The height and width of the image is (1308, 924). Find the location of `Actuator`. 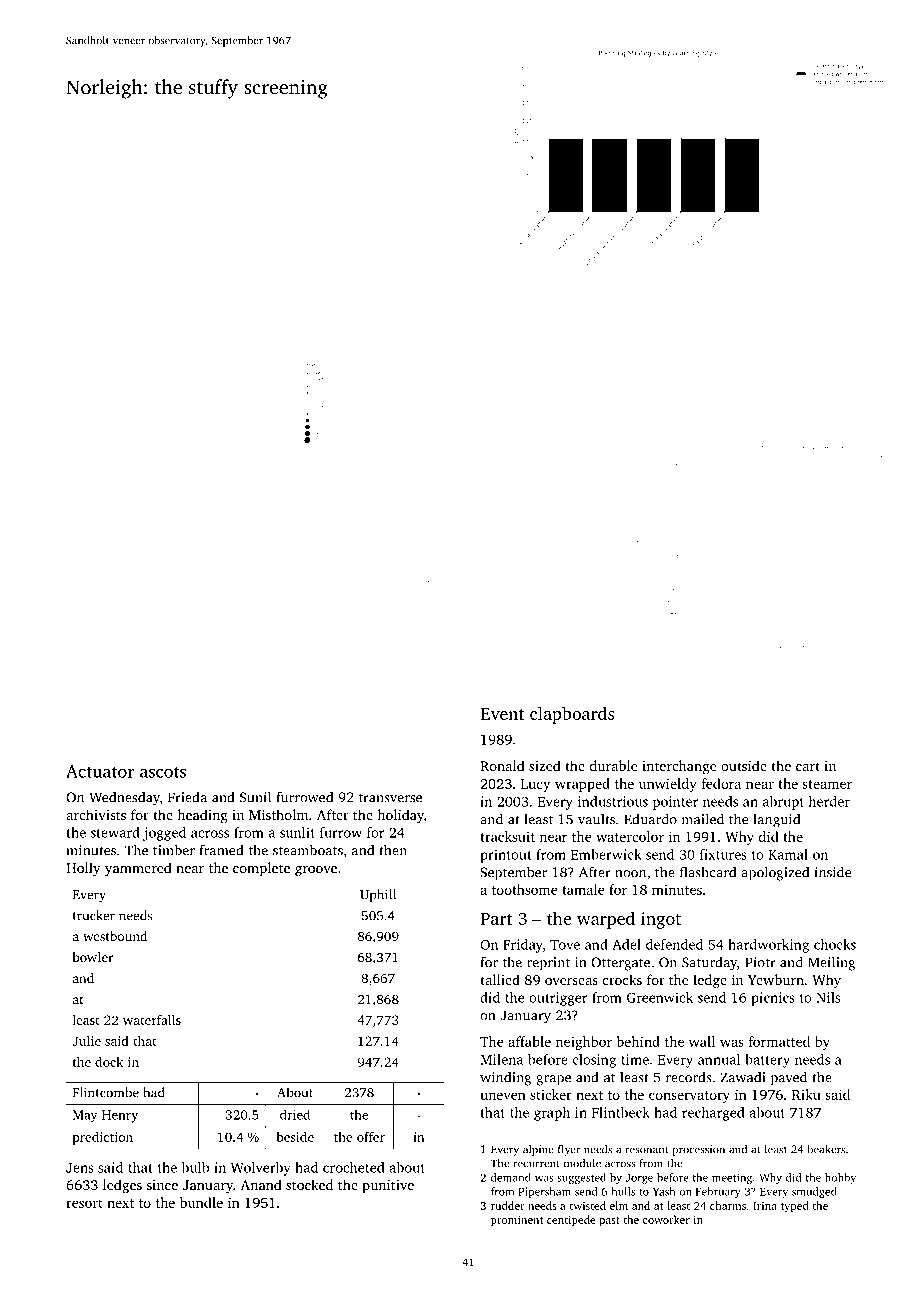

Actuator is located at coordinates (100, 771).
